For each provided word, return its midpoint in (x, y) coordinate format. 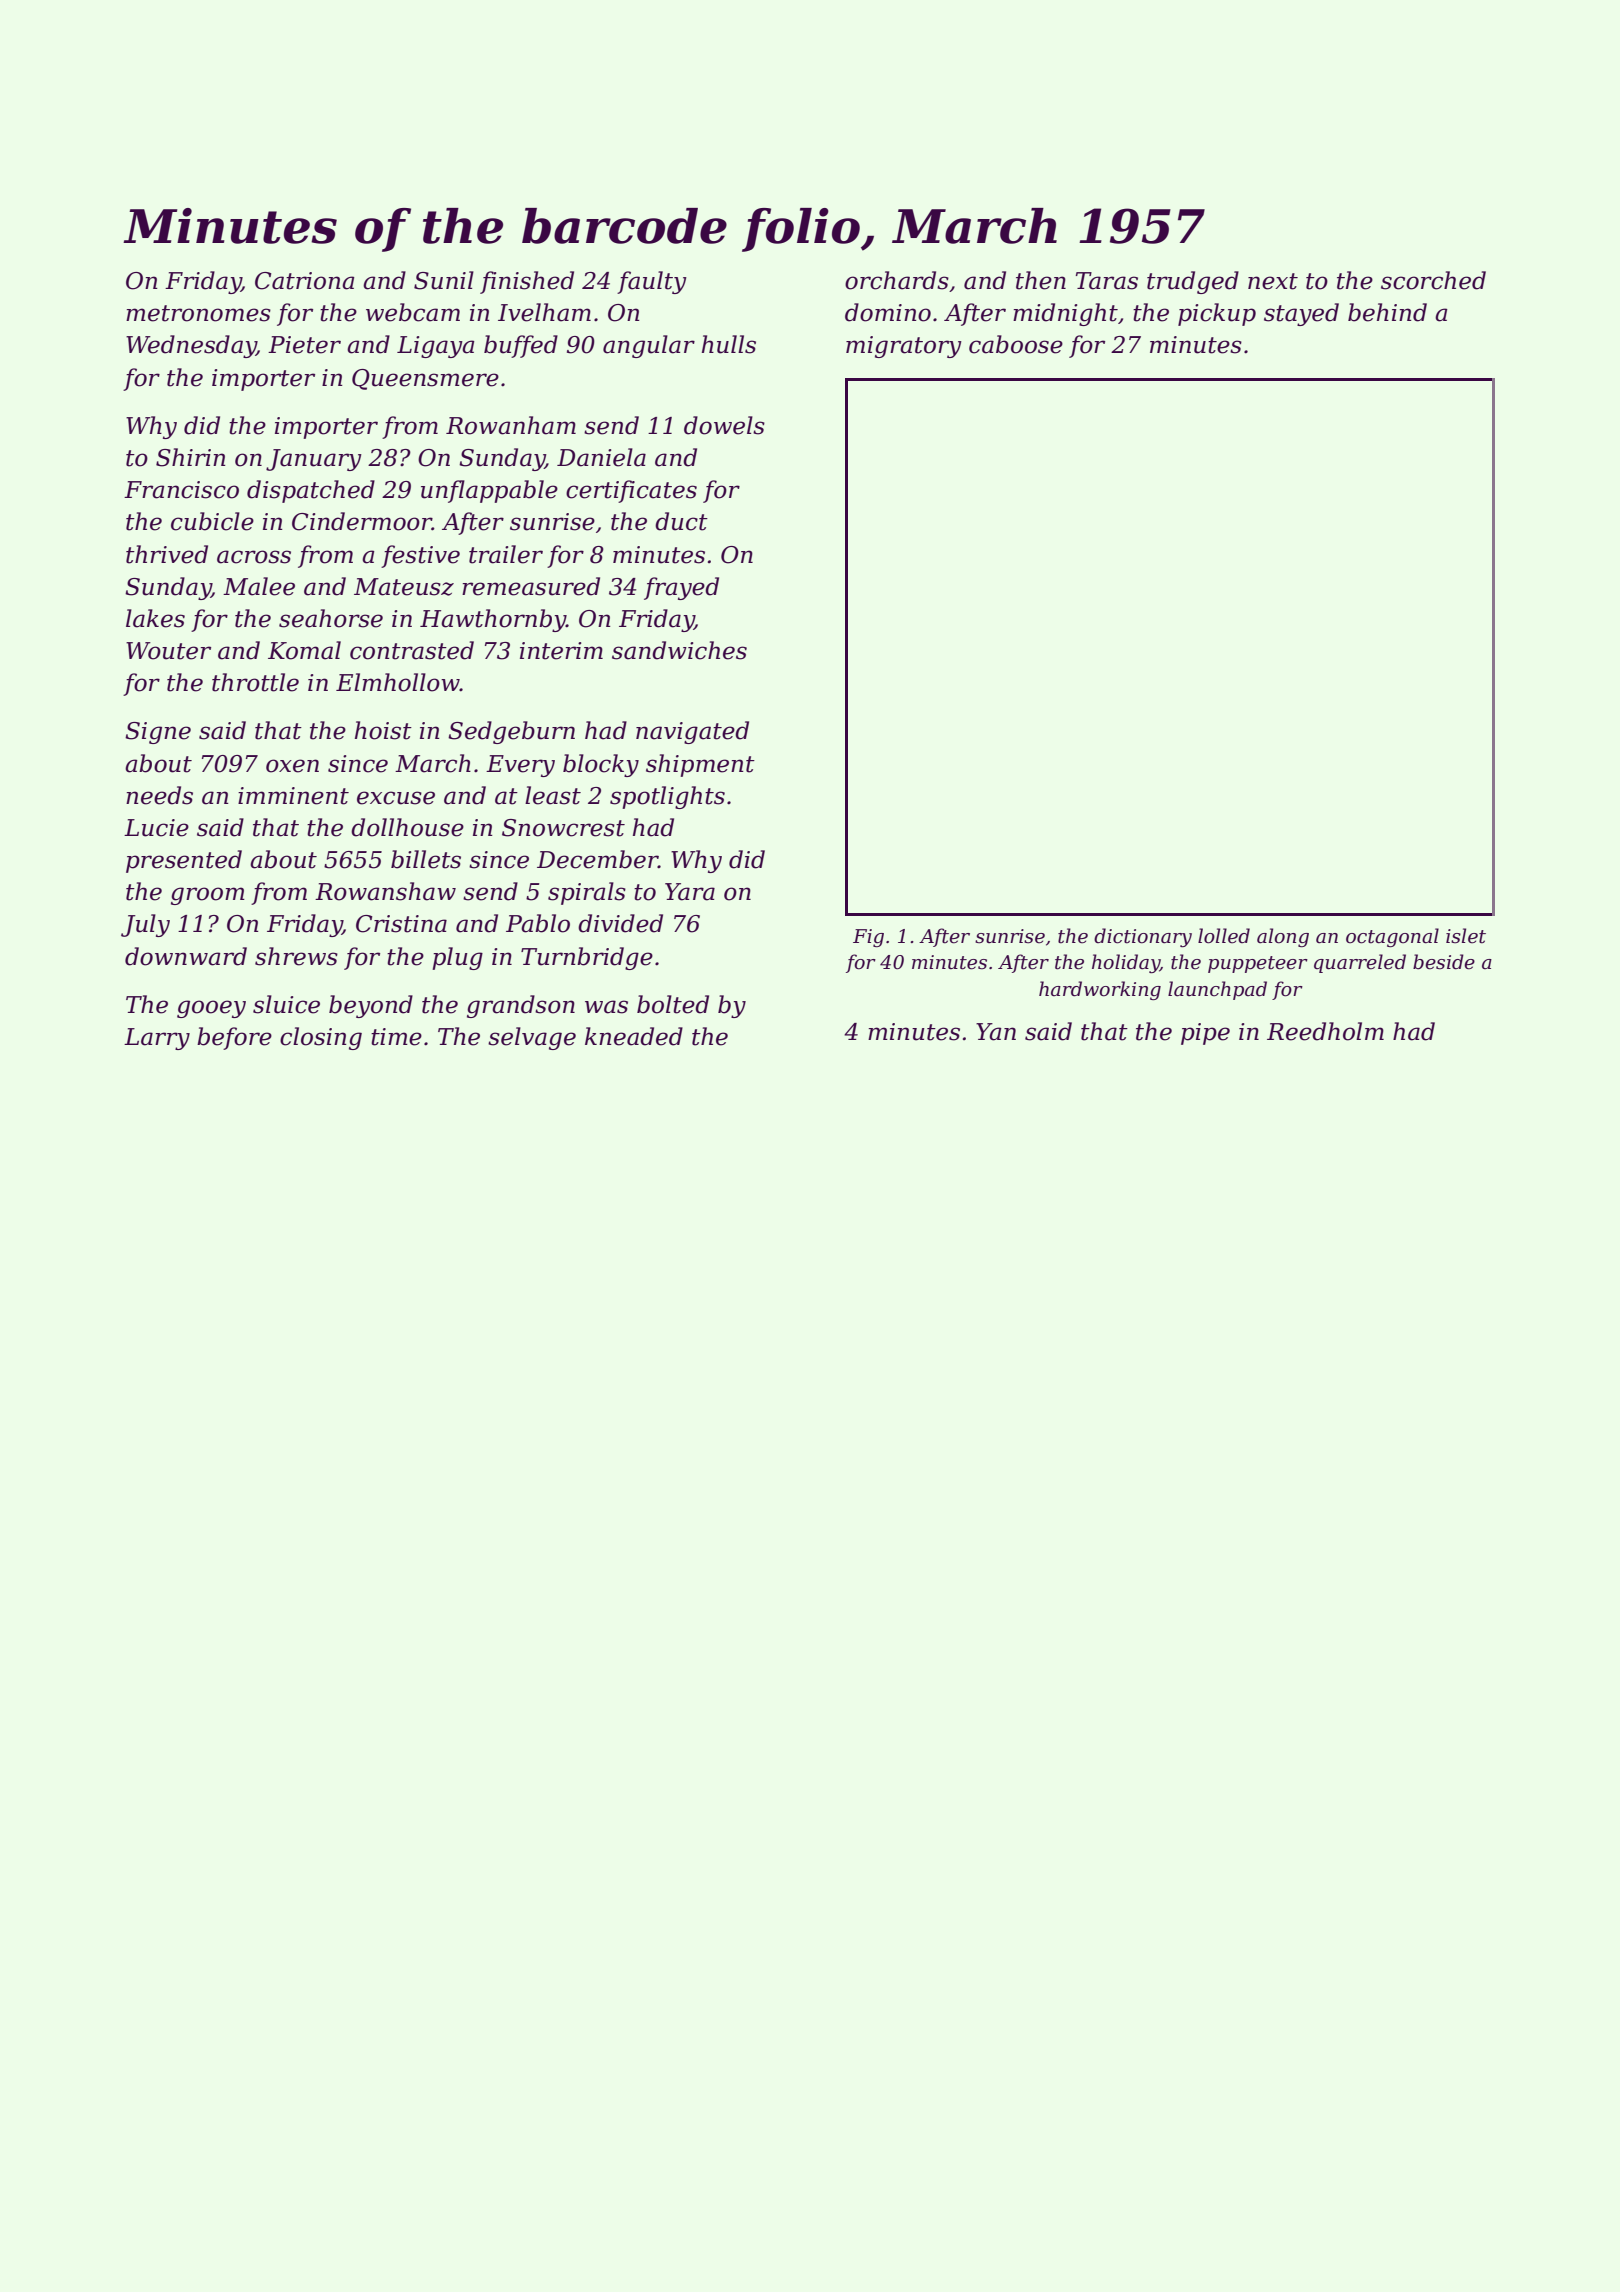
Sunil (444, 280)
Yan (996, 1032)
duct (681, 521)
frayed (681, 588)
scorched (1433, 280)
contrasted (412, 650)
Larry (157, 1039)
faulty (652, 282)
